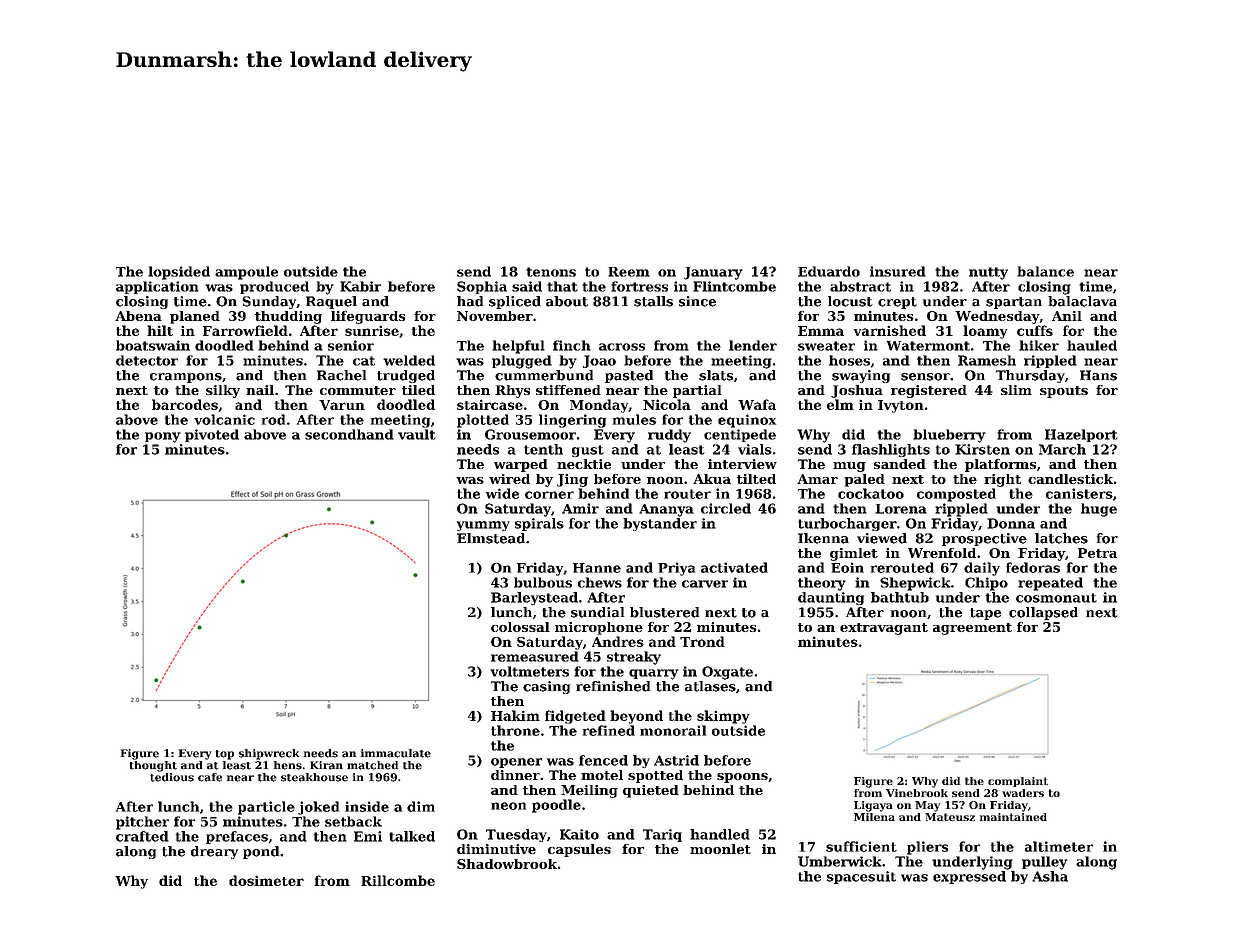  What do you see at coordinates (266, 880) in the screenshot?
I see `dosimeter` at bounding box center [266, 880].
